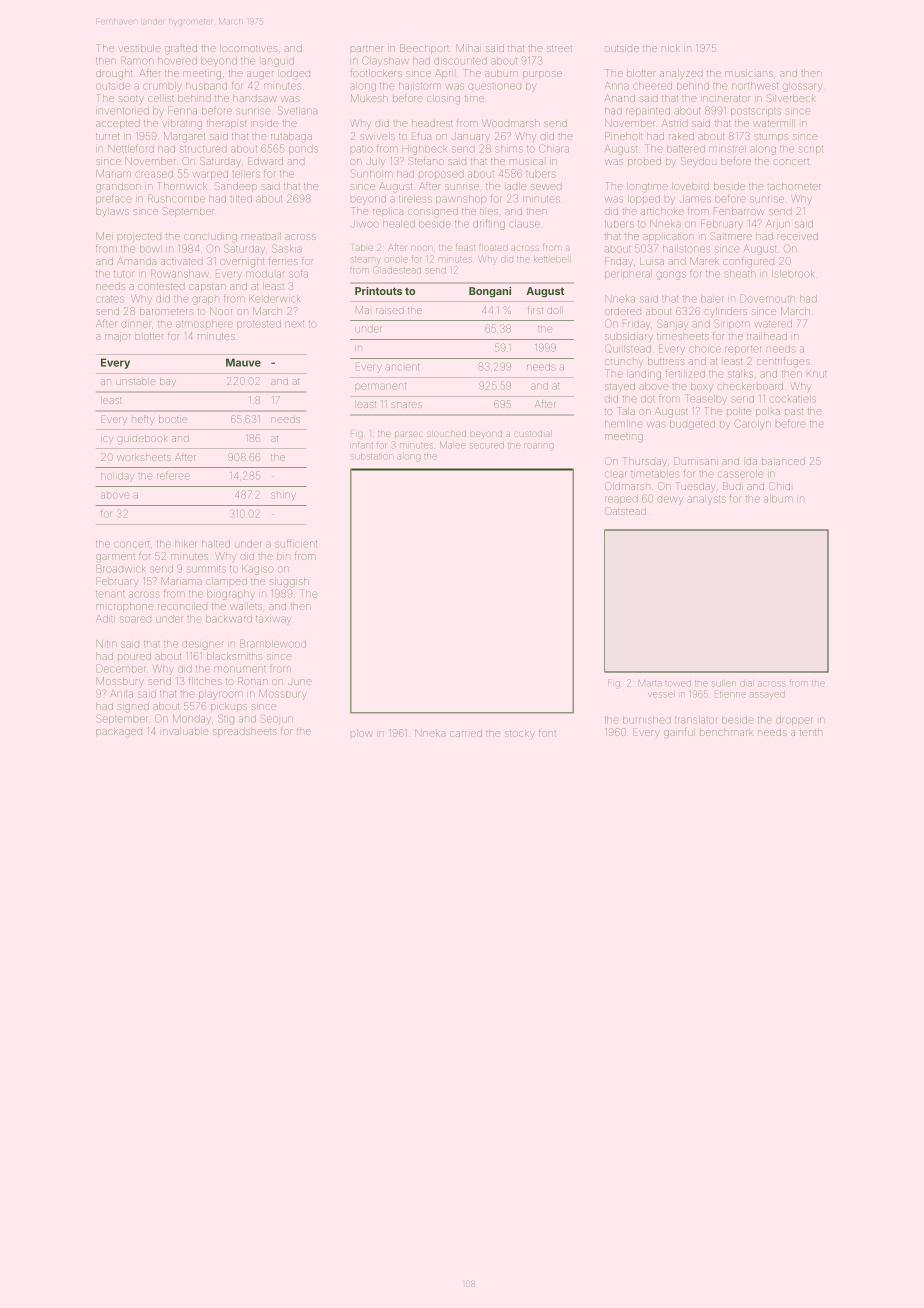 The width and height of the image is (924, 1308). Describe the element at coordinates (490, 292) in the image. I see `Bongani` at that location.
